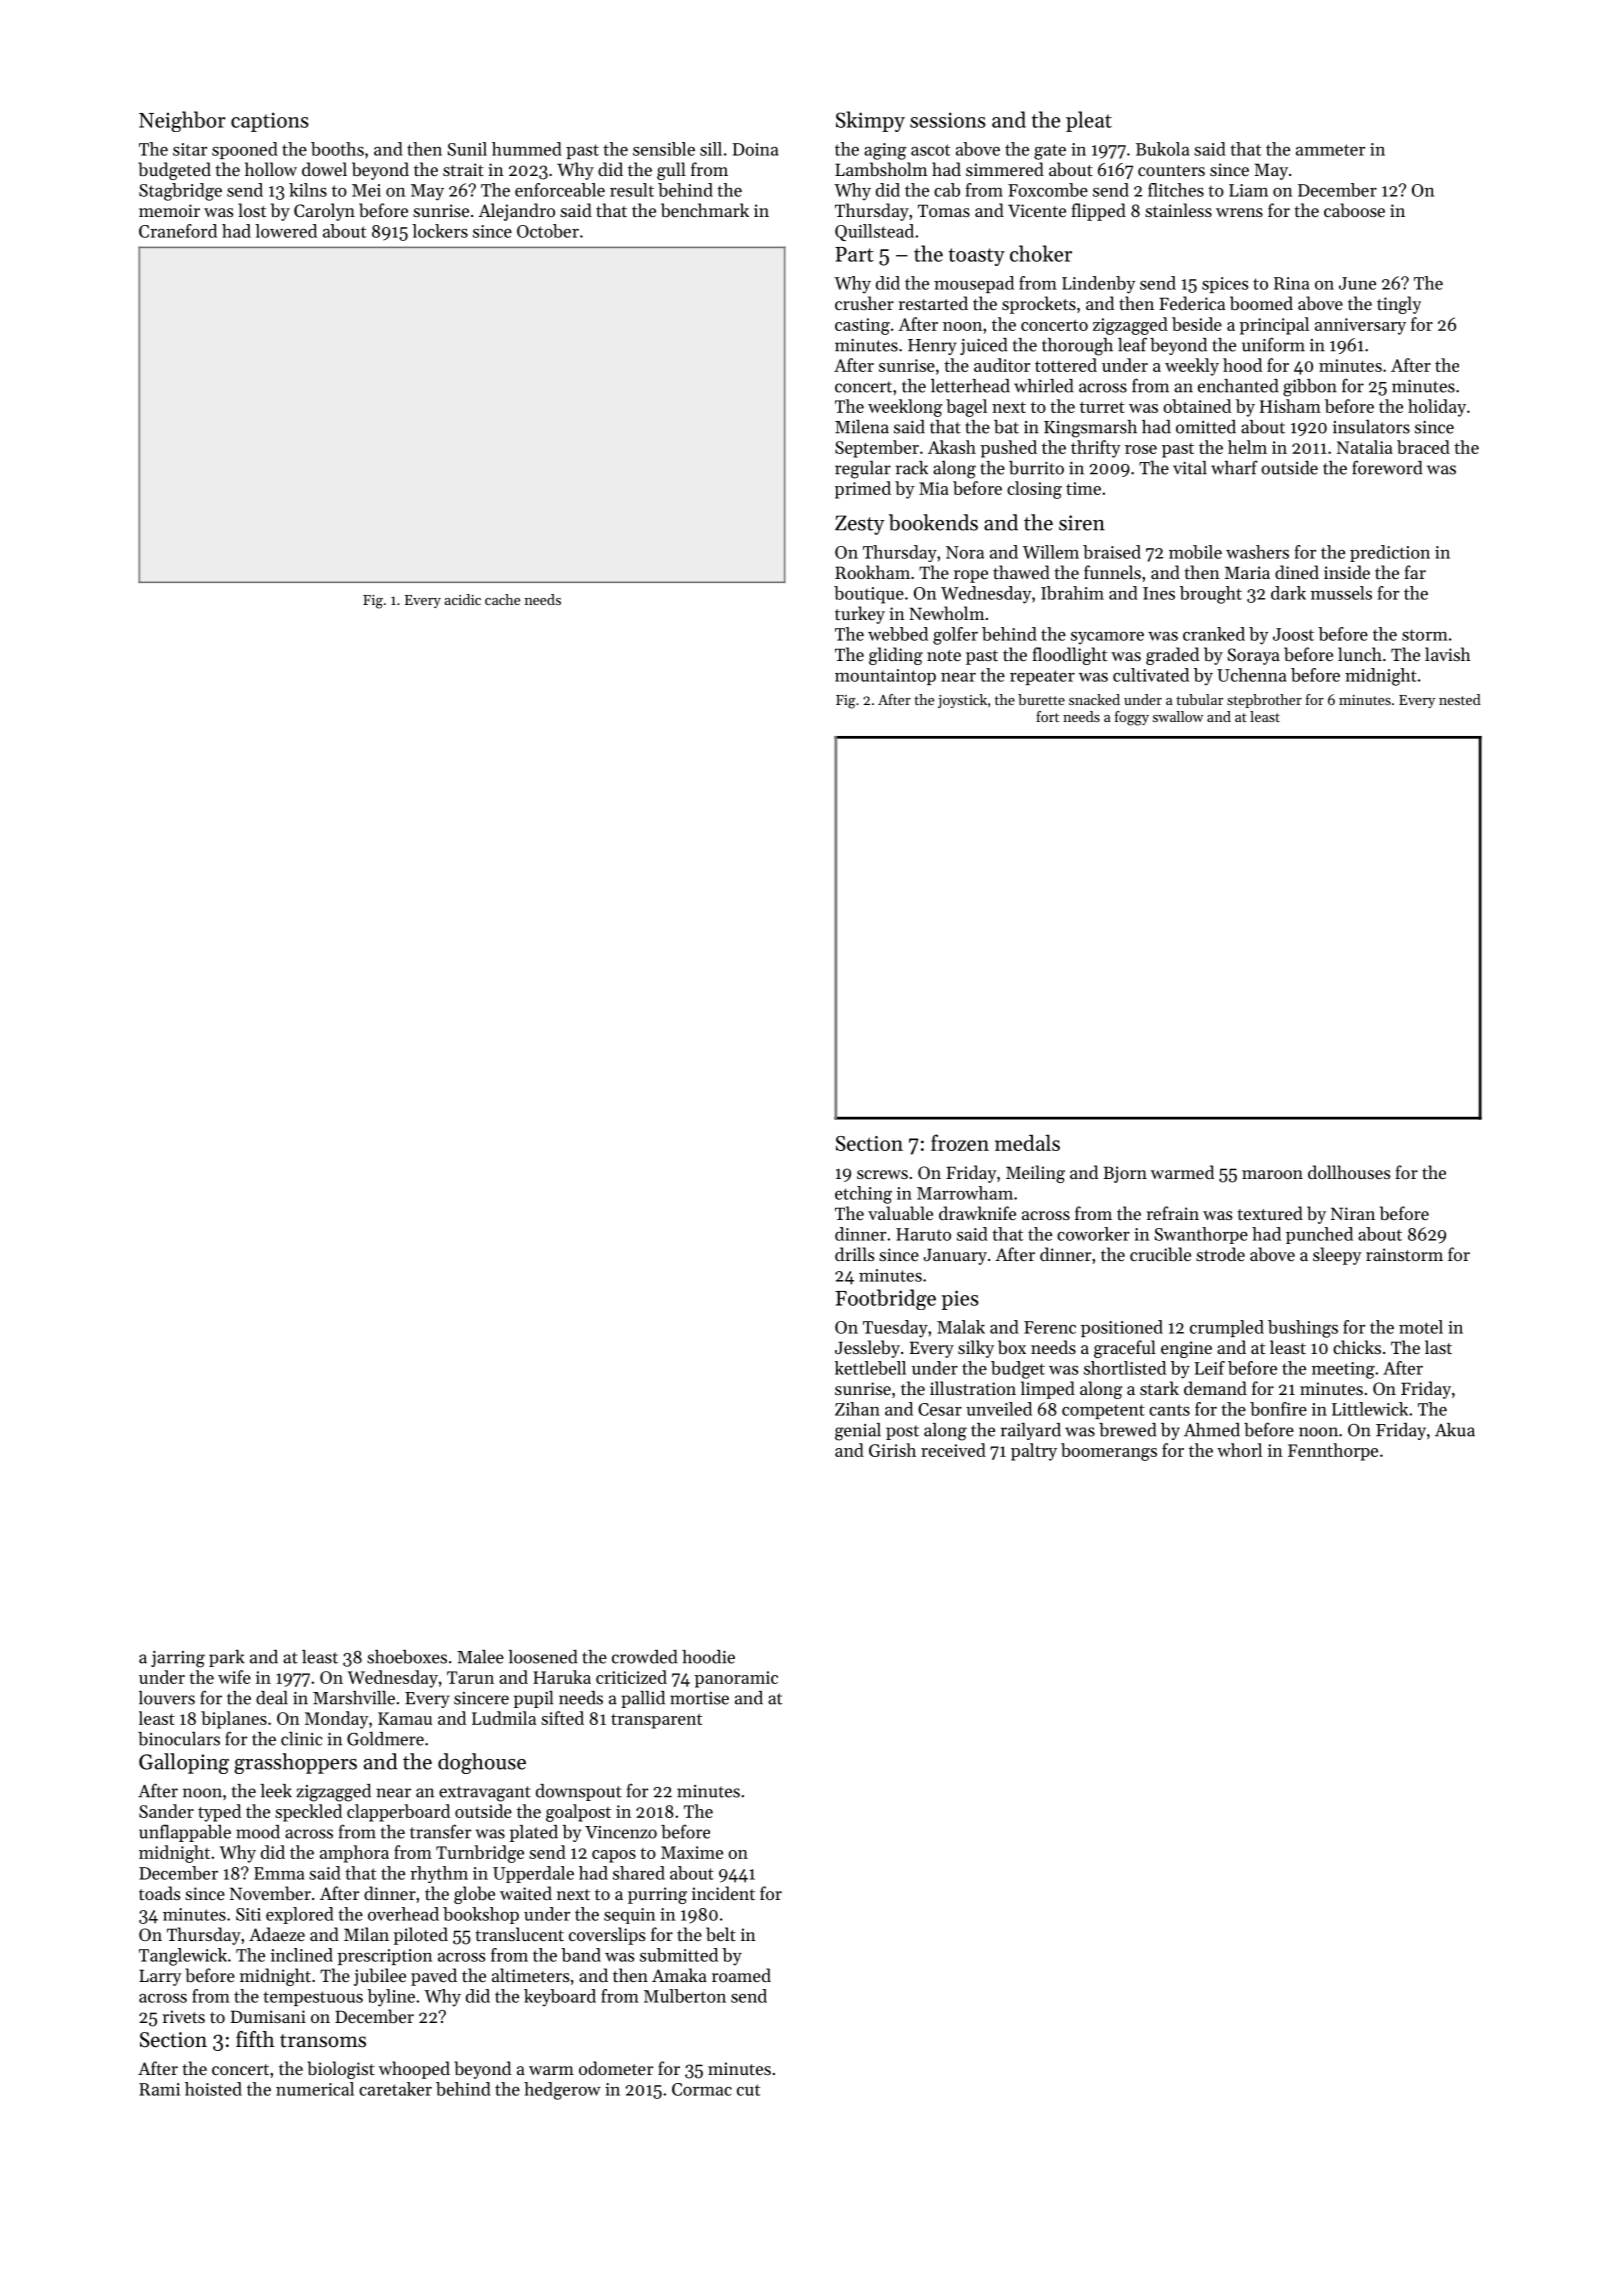 The image size is (1620, 2292). What do you see at coordinates (1089, 121) in the page?
I see `pleat` at bounding box center [1089, 121].
